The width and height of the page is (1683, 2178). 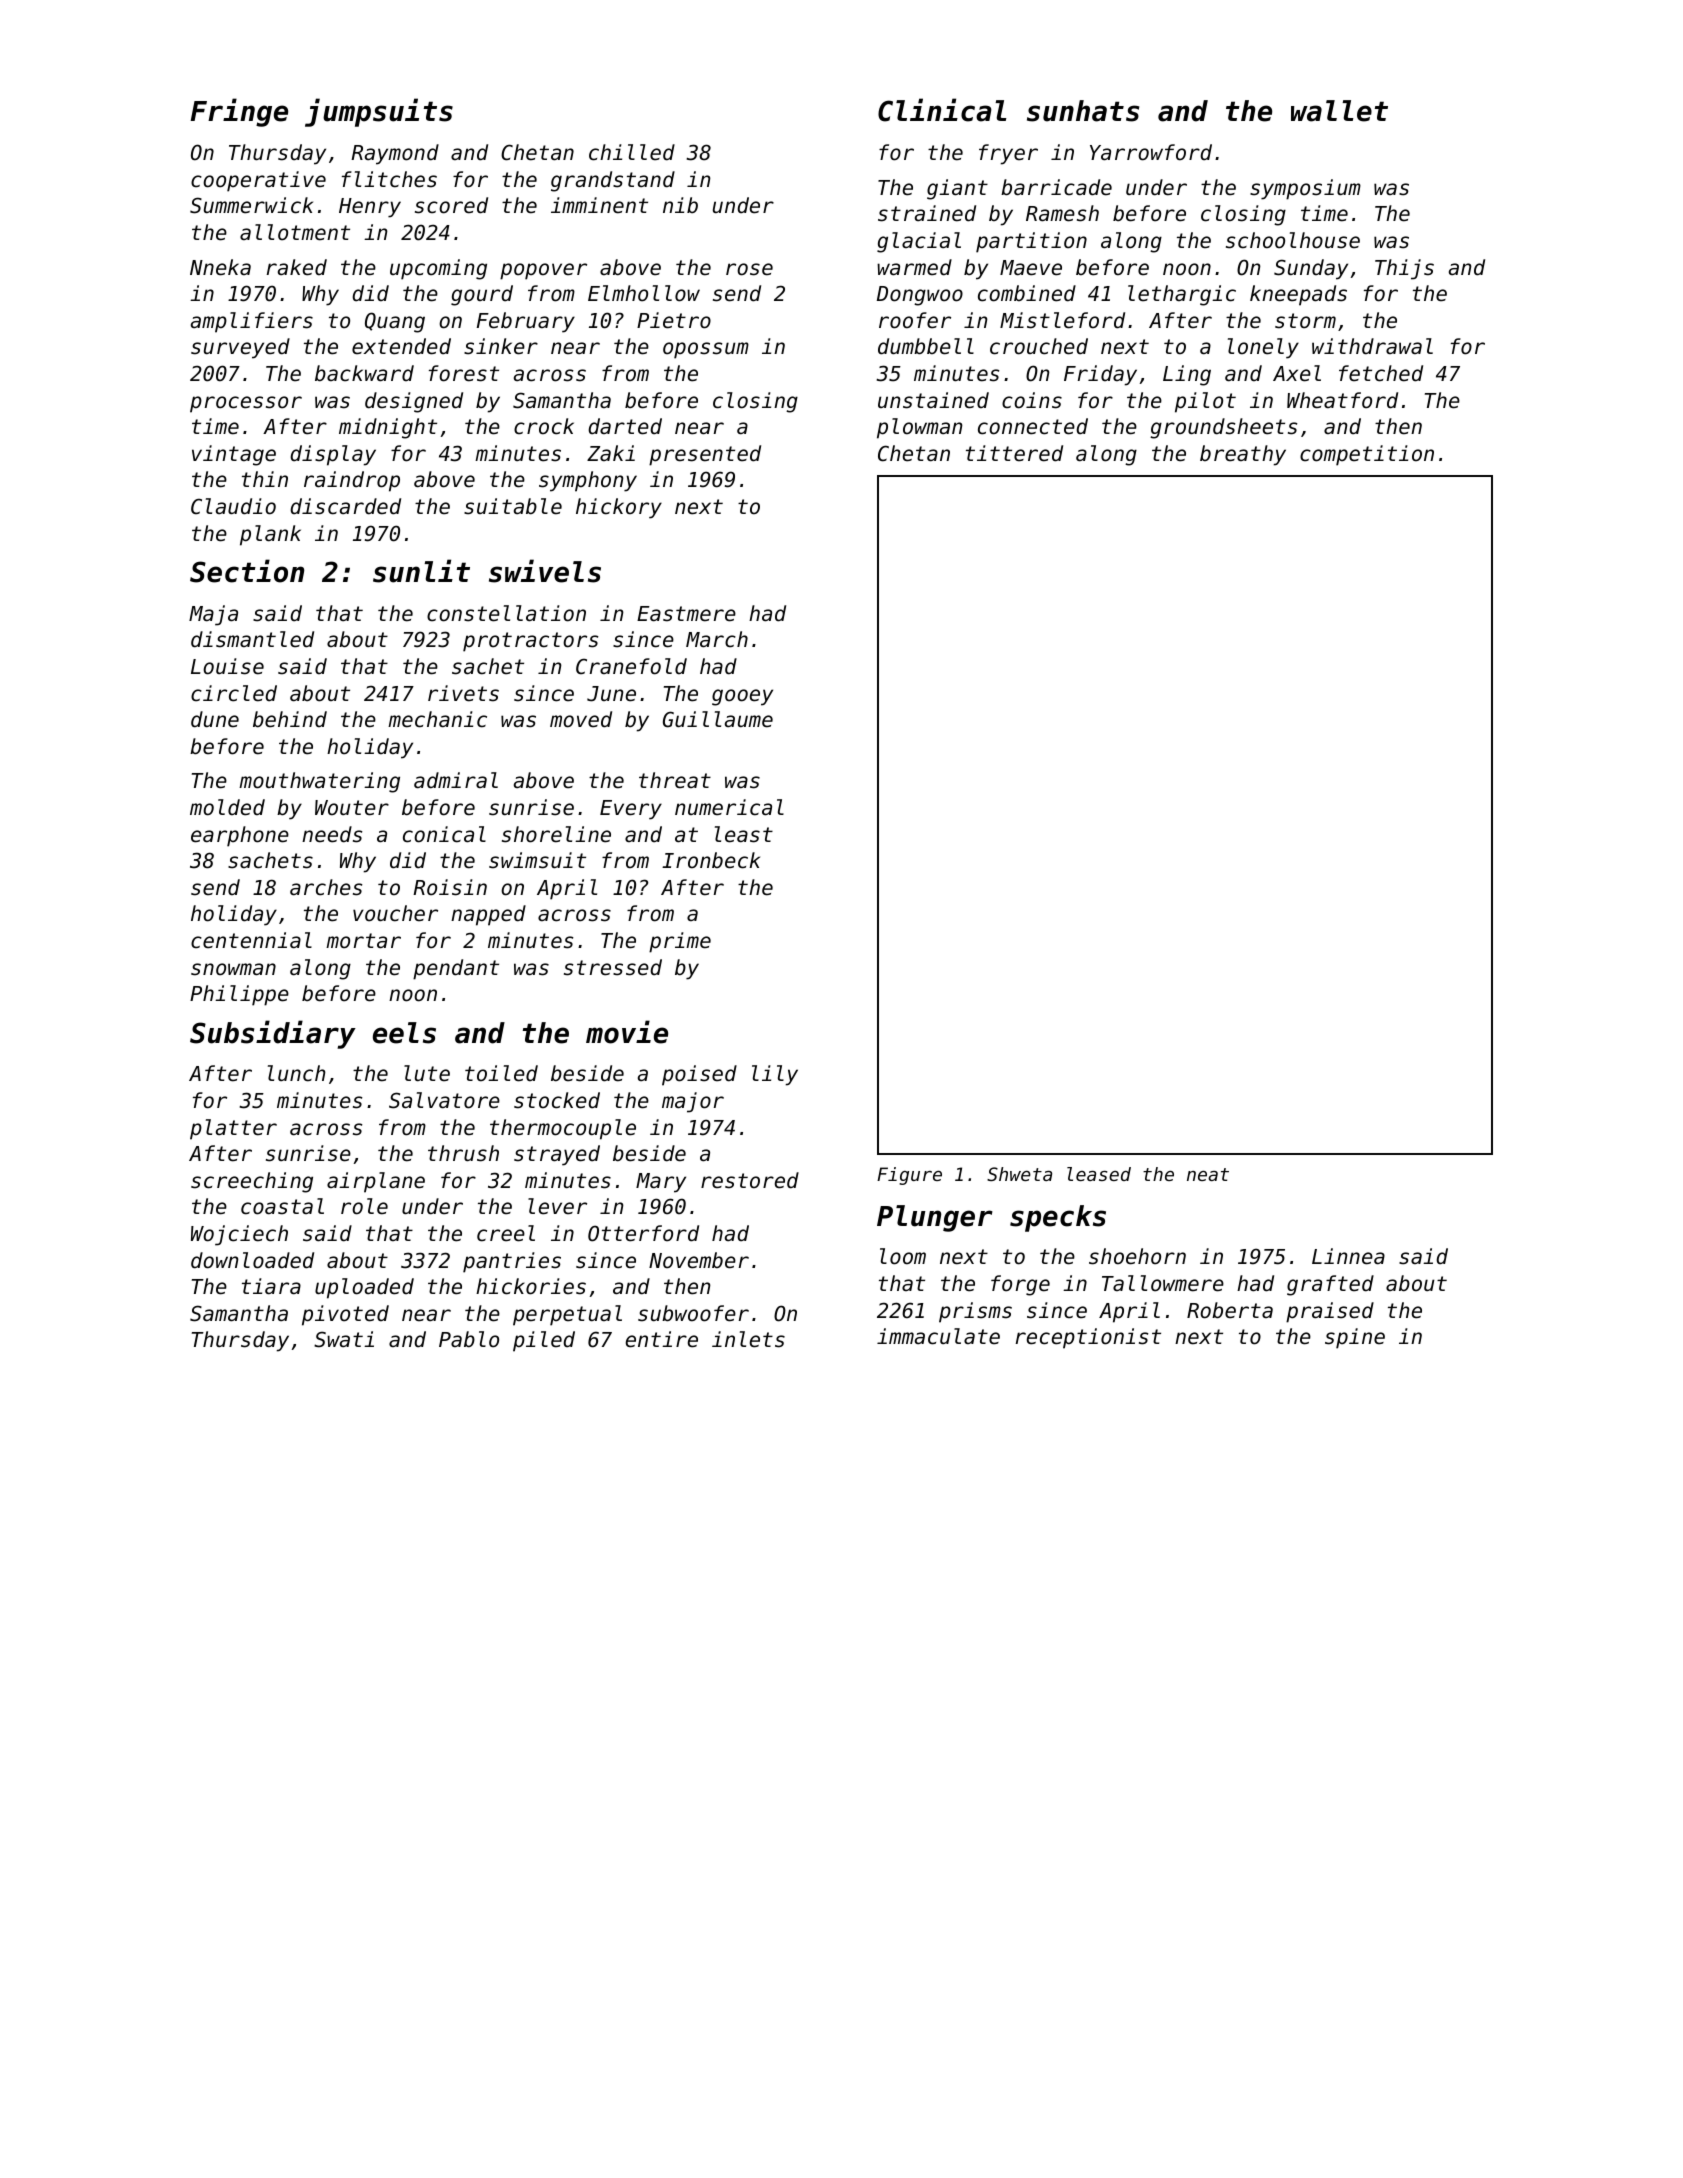 I want to click on symposium, so click(x=1305, y=189).
